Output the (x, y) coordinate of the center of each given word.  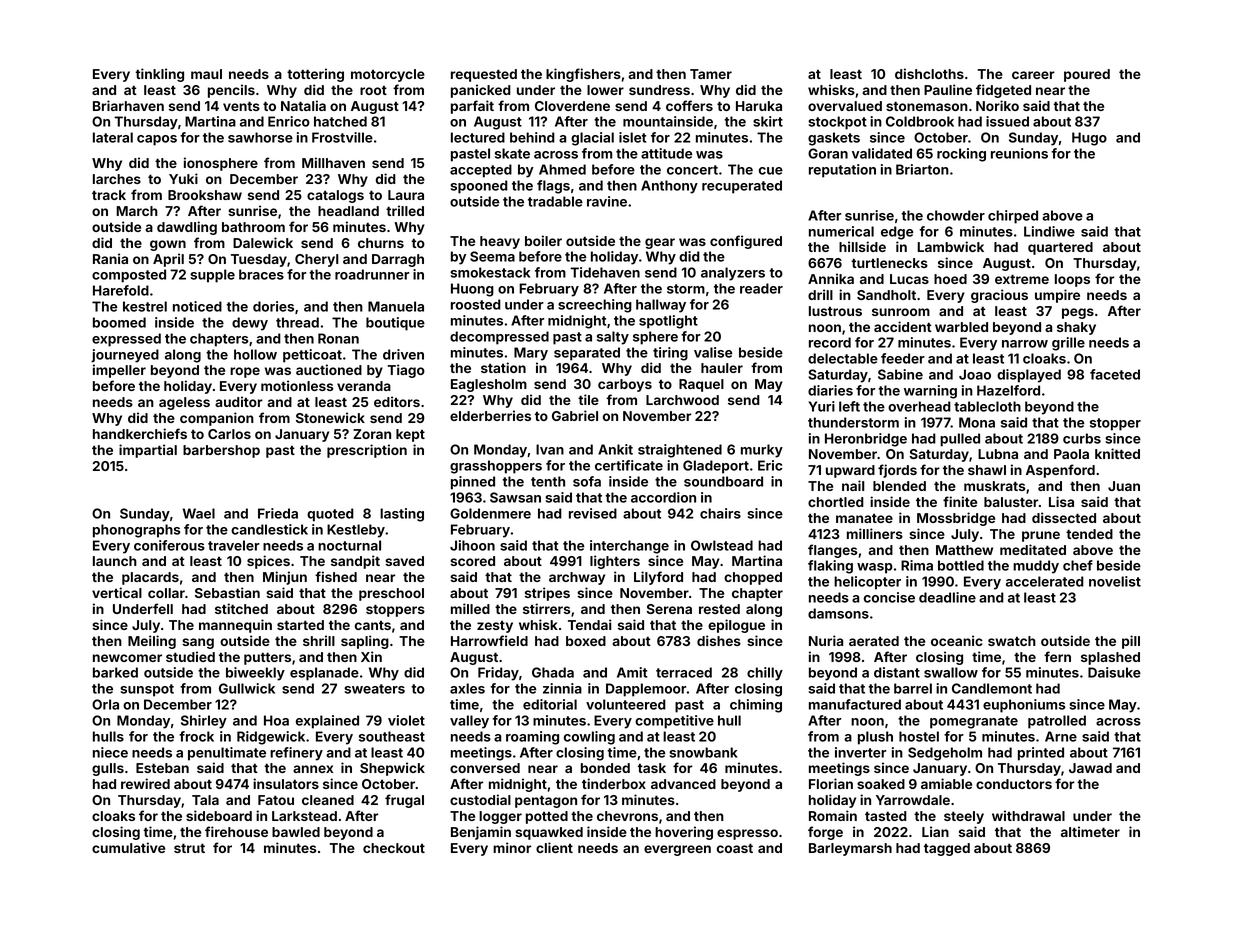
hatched (340, 121)
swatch (1012, 641)
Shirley (204, 722)
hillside (862, 246)
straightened (680, 451)
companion (217, 419)
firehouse (236, 831)
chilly (765, 674)
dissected (1064, 517)
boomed (119, 322)
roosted (476, 304)
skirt (768, 121)
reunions (1019, 153)
